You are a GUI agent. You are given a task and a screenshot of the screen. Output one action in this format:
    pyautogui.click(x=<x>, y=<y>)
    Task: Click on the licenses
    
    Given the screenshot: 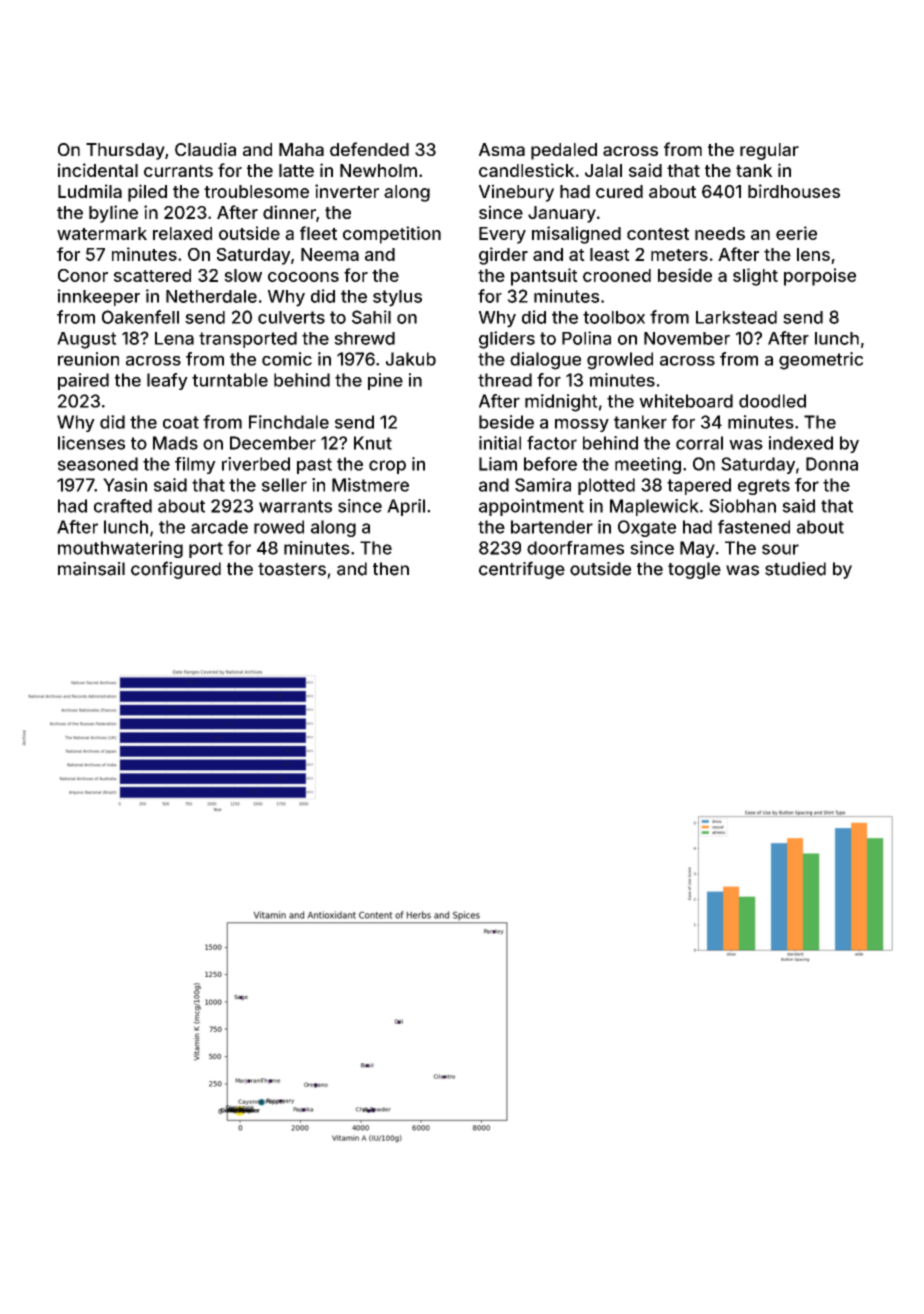 What is the action you would take?
    pyautogui.click(x=91, y=443)
